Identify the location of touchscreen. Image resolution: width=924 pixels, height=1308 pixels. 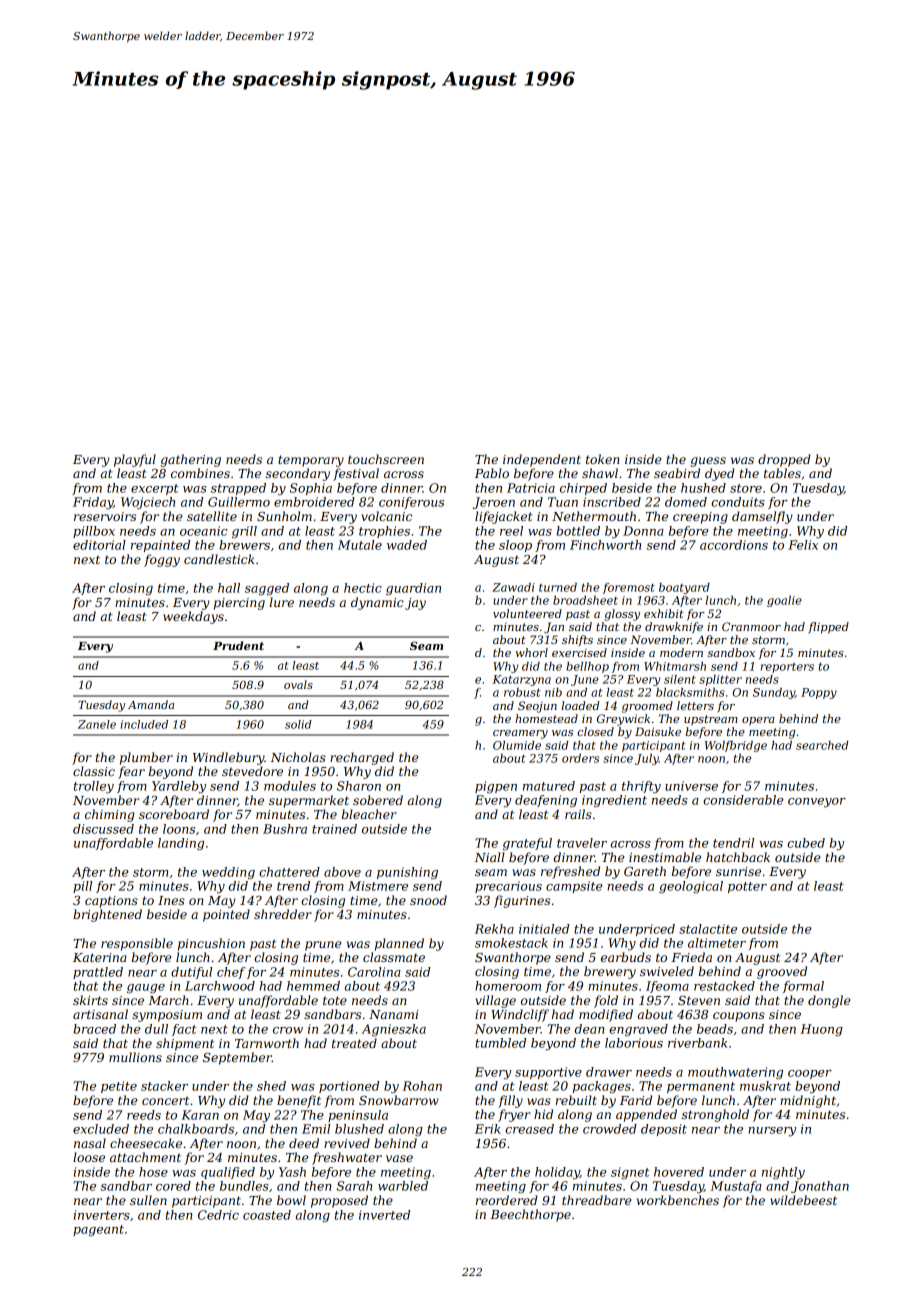
(386, 459).
